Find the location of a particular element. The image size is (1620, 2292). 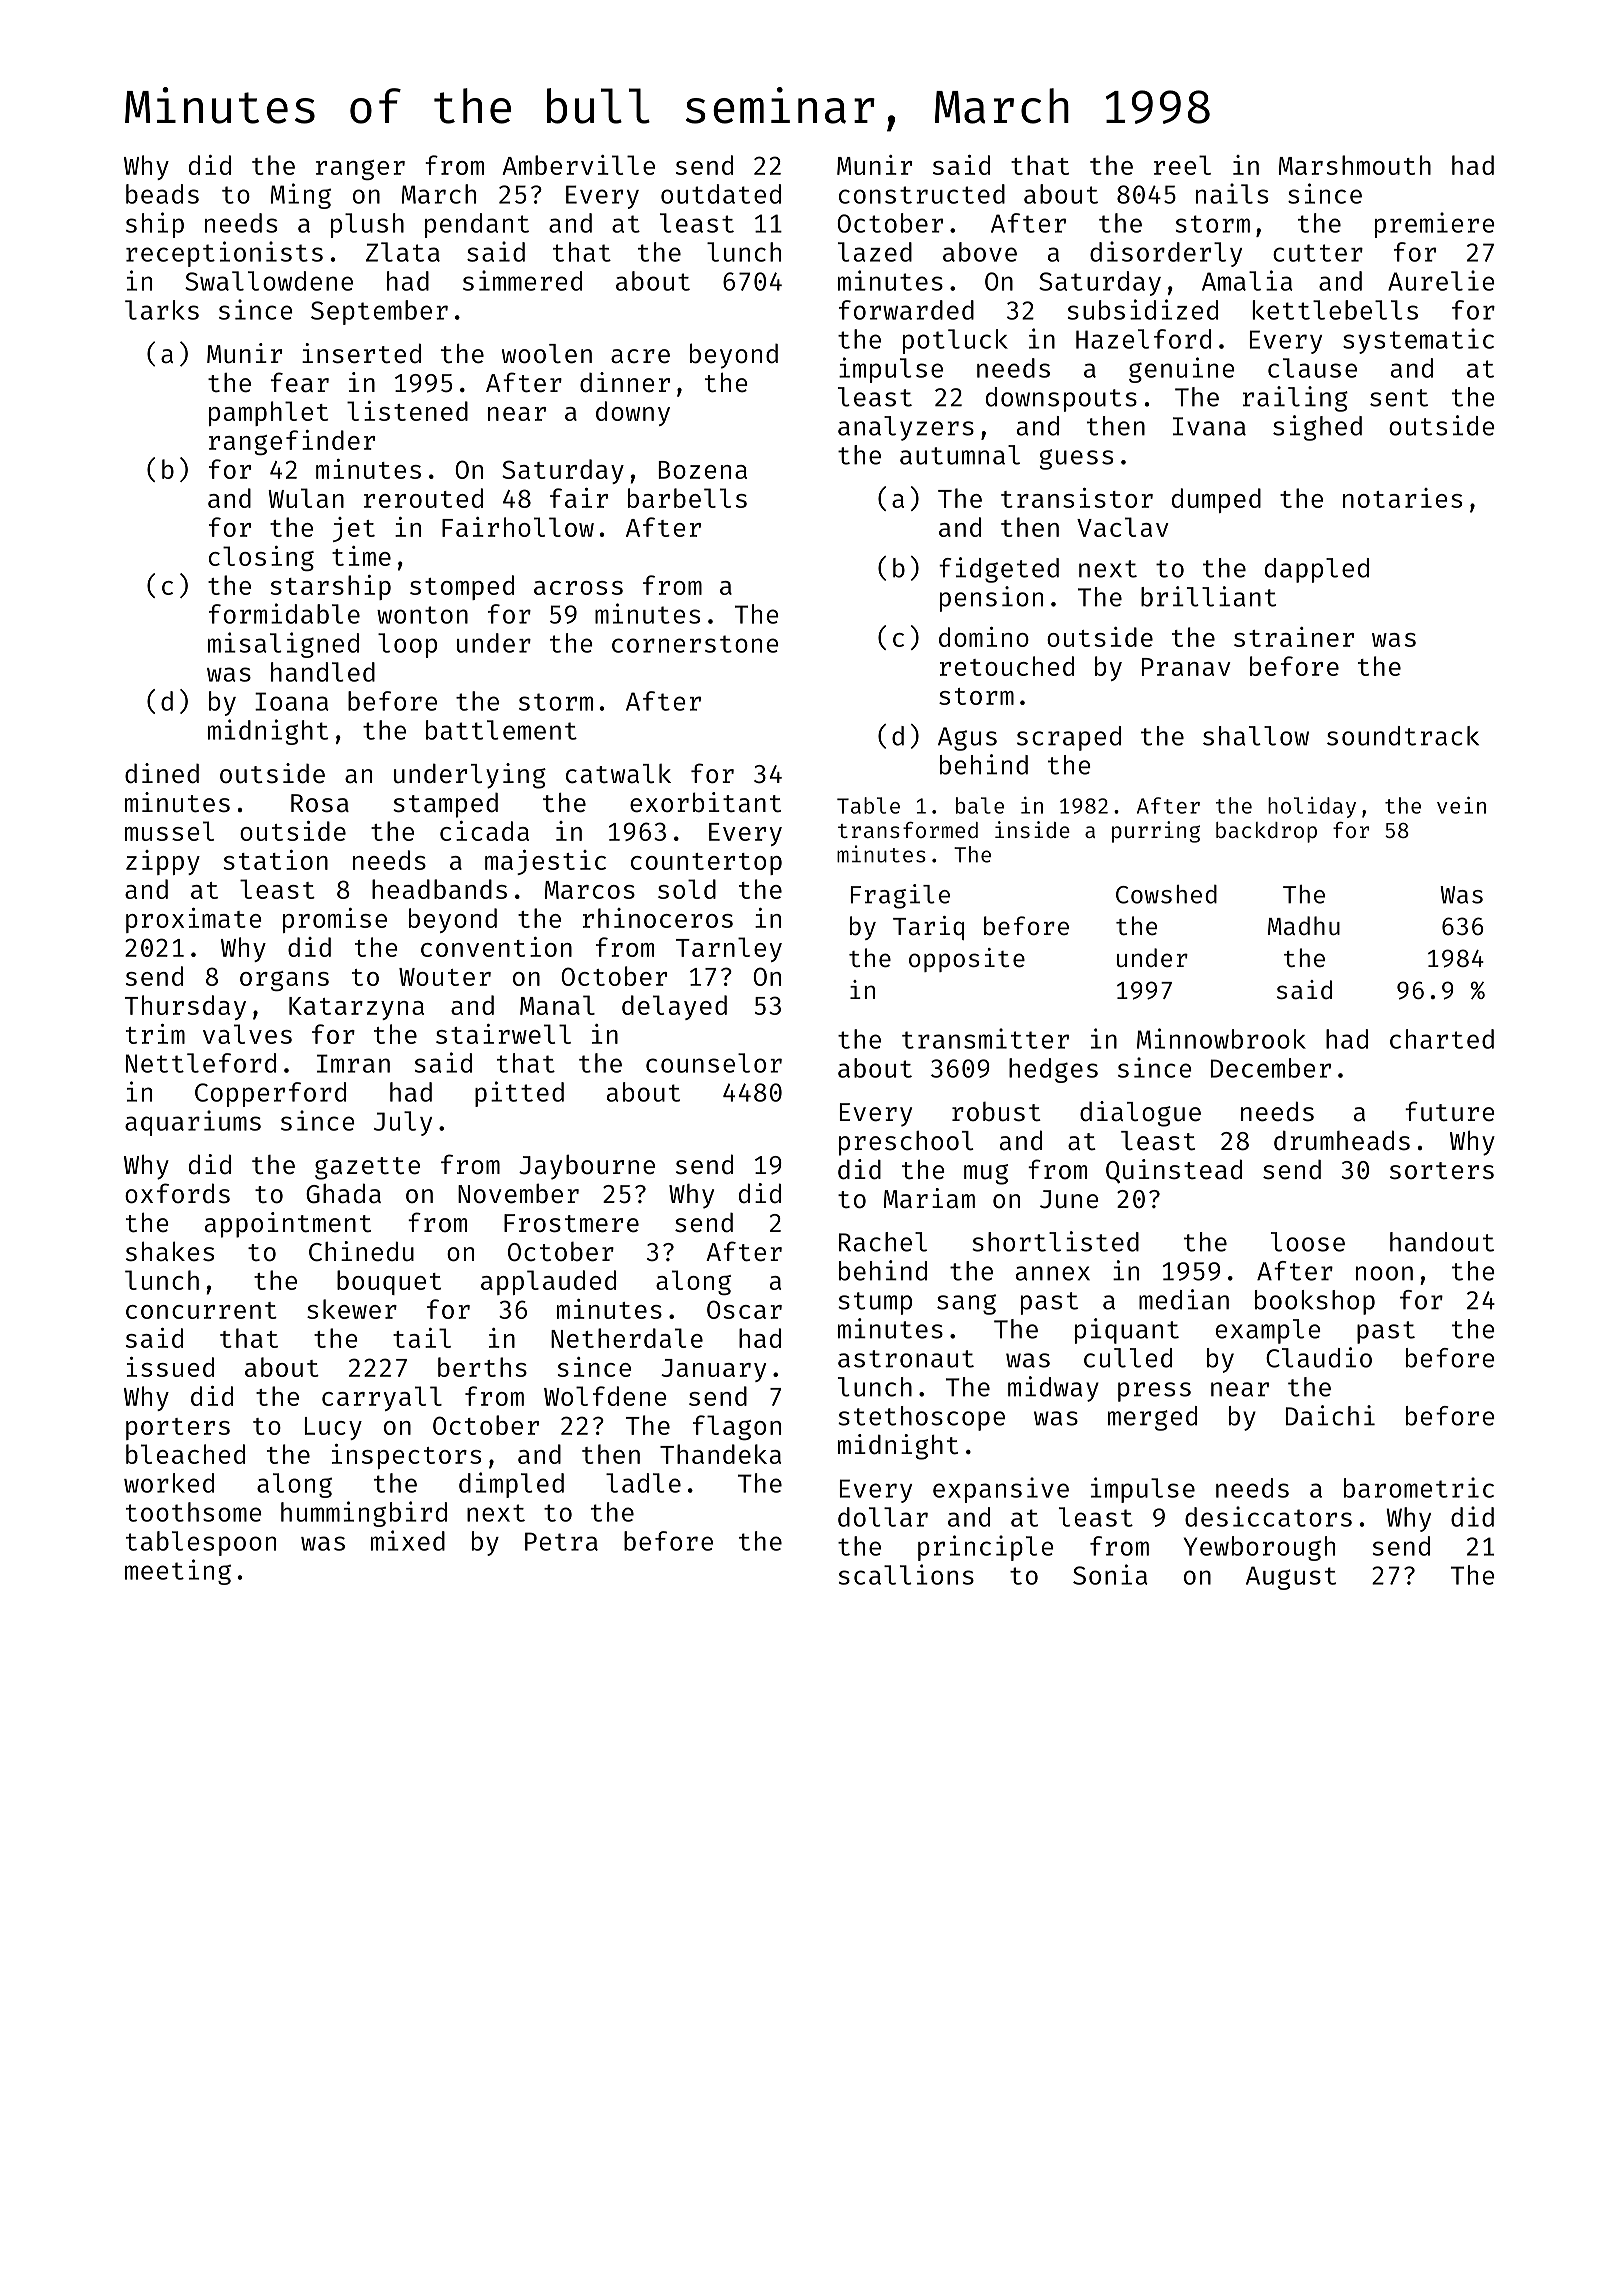

lazed is located at coordinates (875, 252).
